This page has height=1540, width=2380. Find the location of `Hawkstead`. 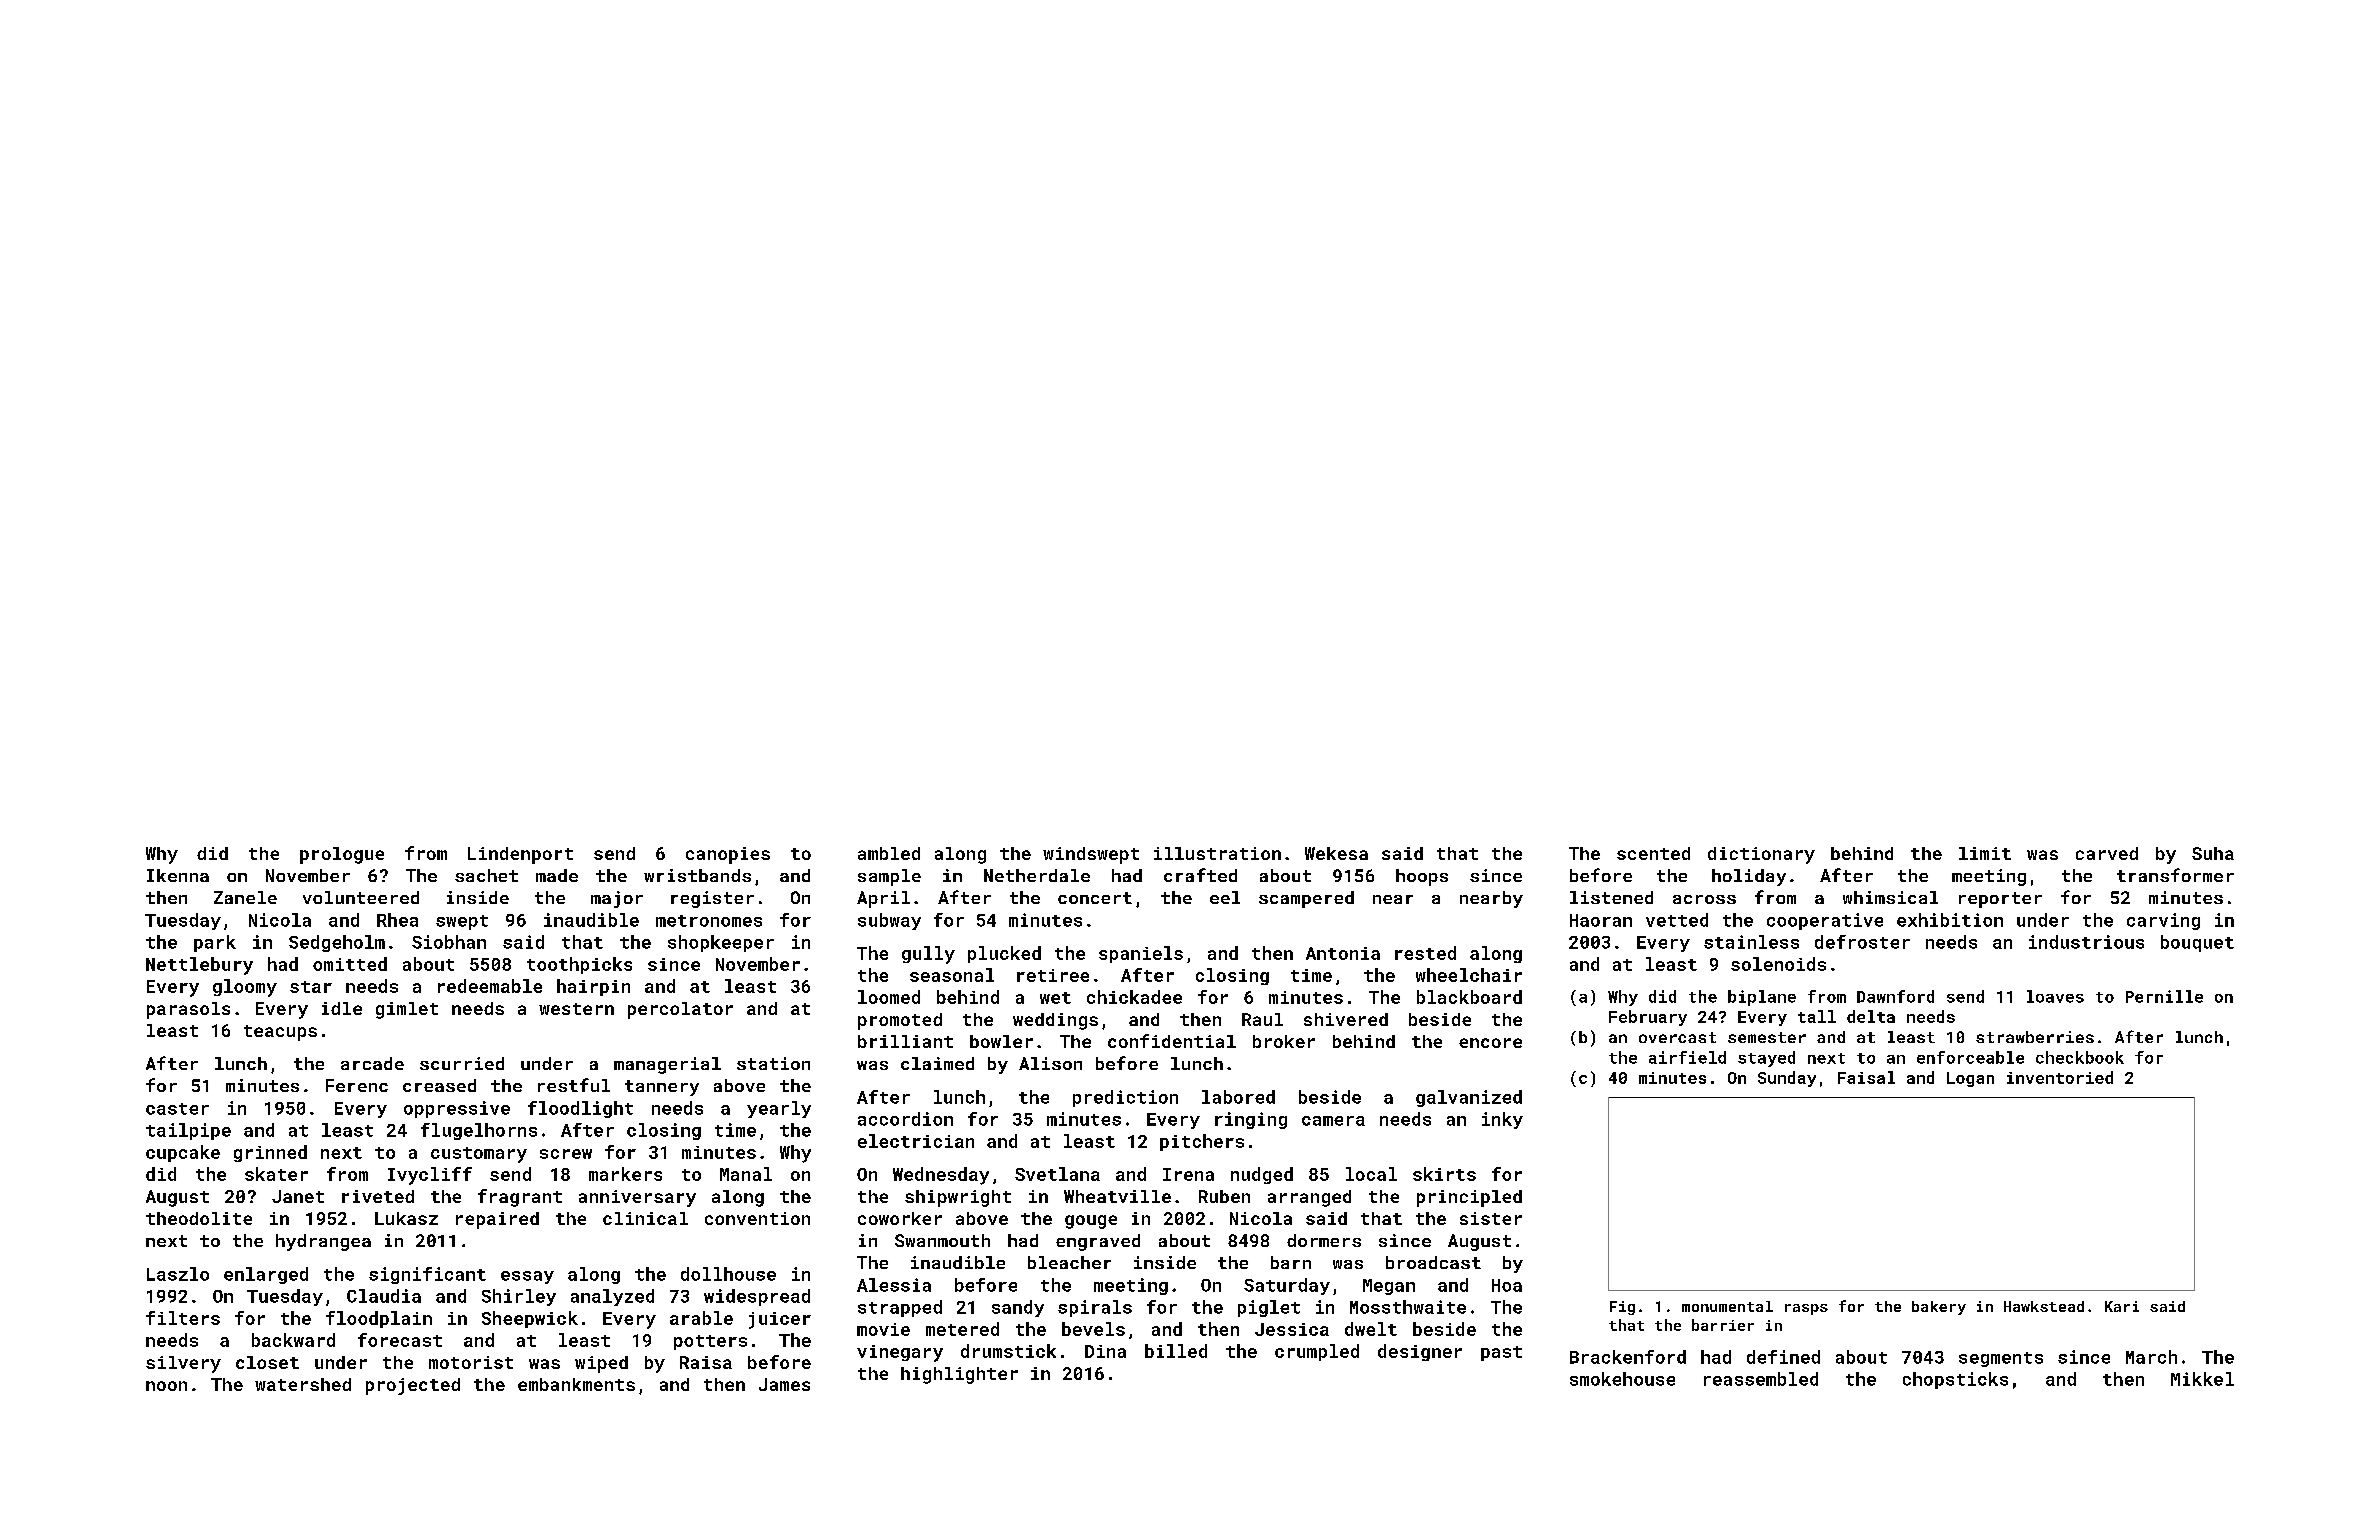

Hawkstead is located at coordinates (2044, 1306).
